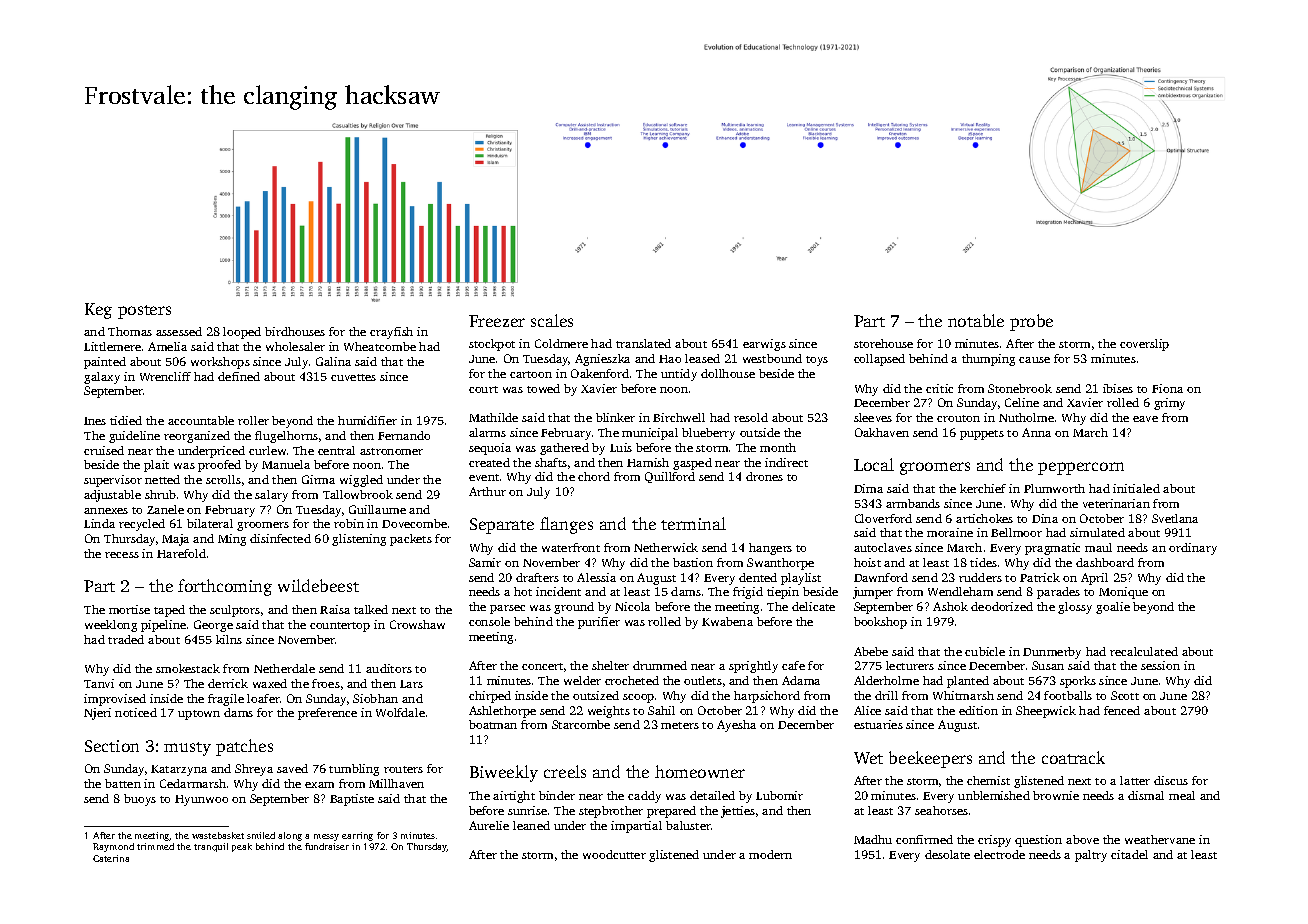 The width and height of the screenshot is (1308, 924). Describe the element at coordinates (561, 343) in the screenshot. I see `Coldmere` at that location.
